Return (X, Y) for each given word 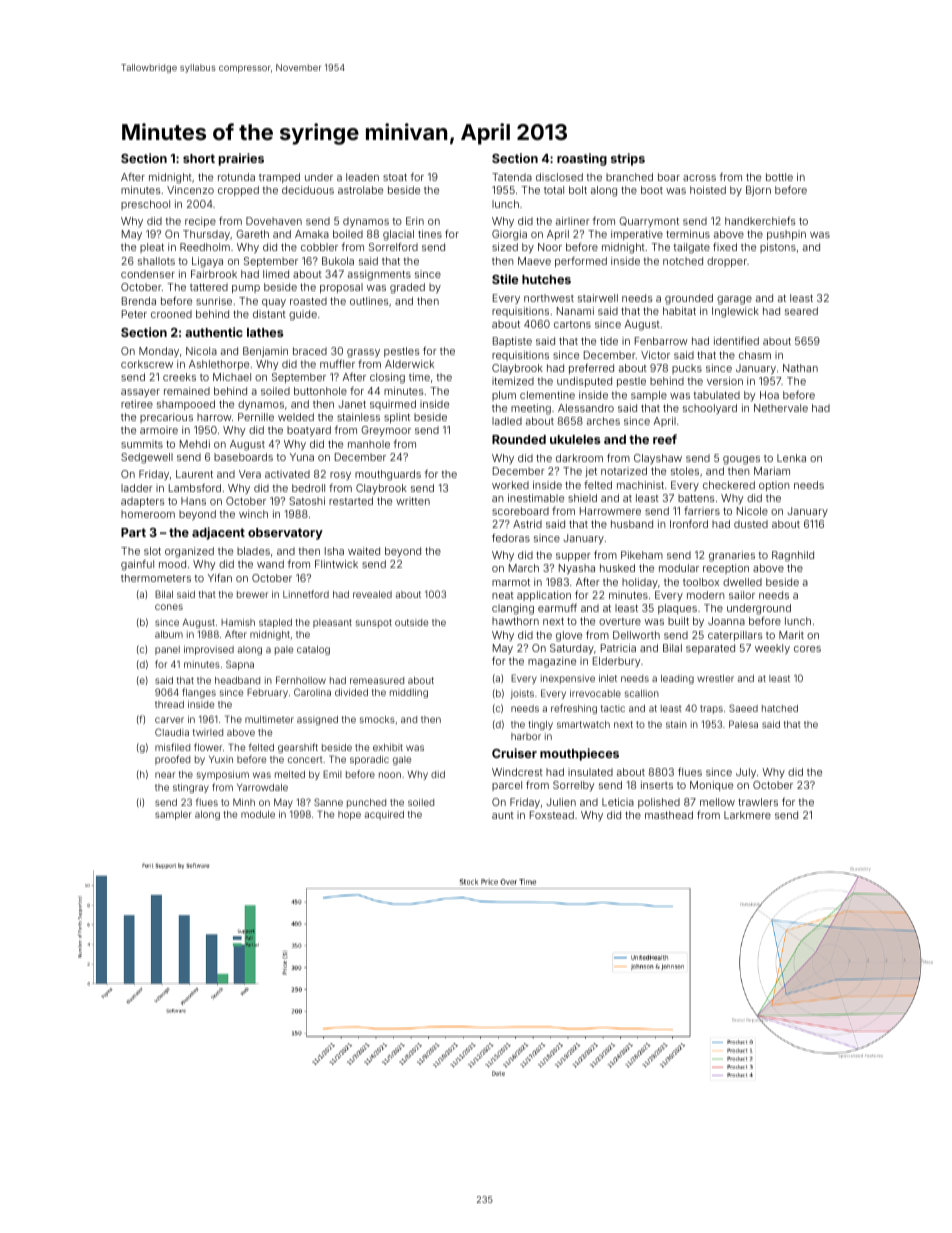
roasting (582, 159)
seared (801, 311)
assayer (140, 393)
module (258, 814)
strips (628, 159)
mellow (717, 802)
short (199, 158)
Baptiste (512, 342)
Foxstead (552, 815)
